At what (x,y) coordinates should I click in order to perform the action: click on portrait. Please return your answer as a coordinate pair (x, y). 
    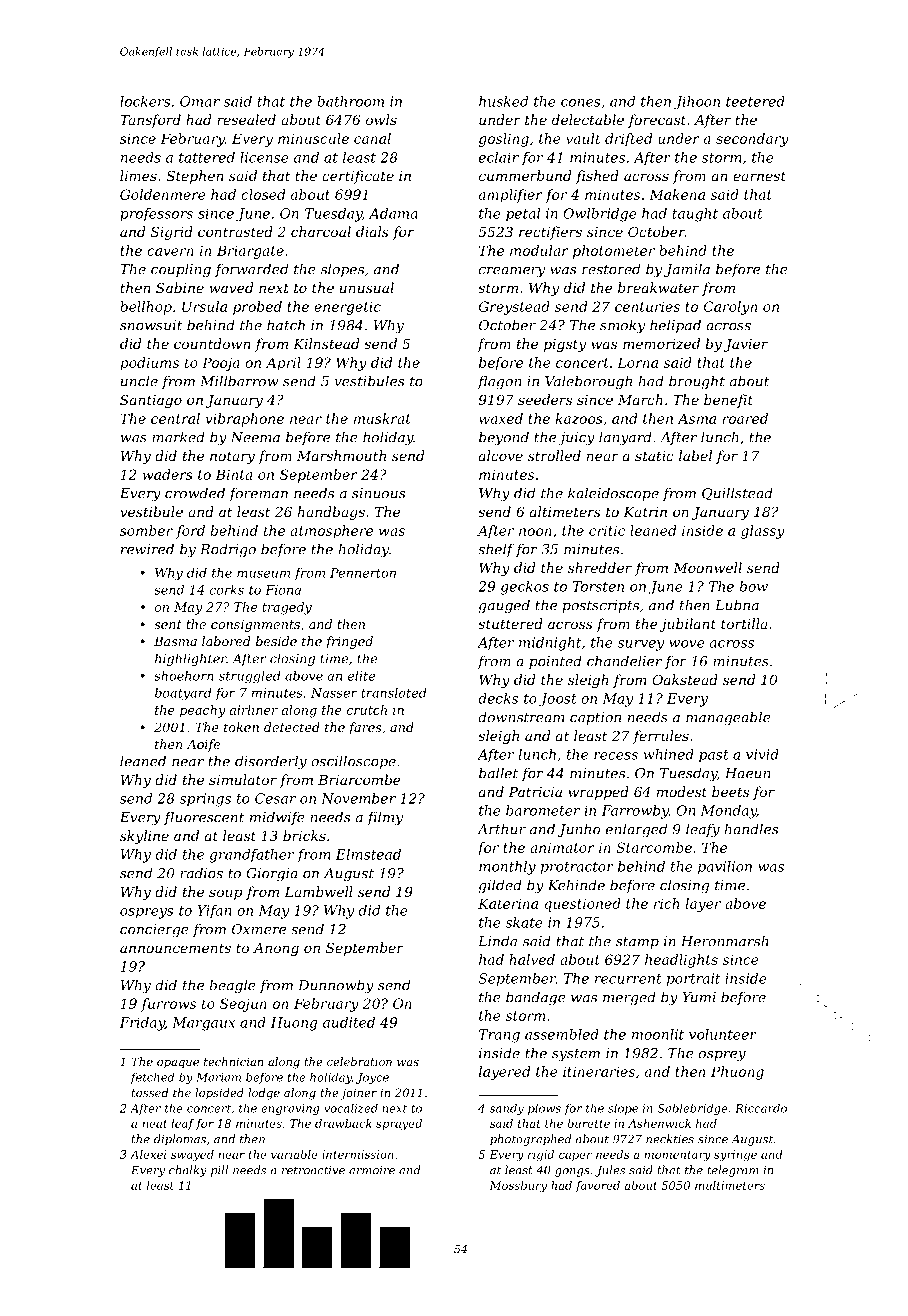
    Looking at the image, I should click on (693, 979).
